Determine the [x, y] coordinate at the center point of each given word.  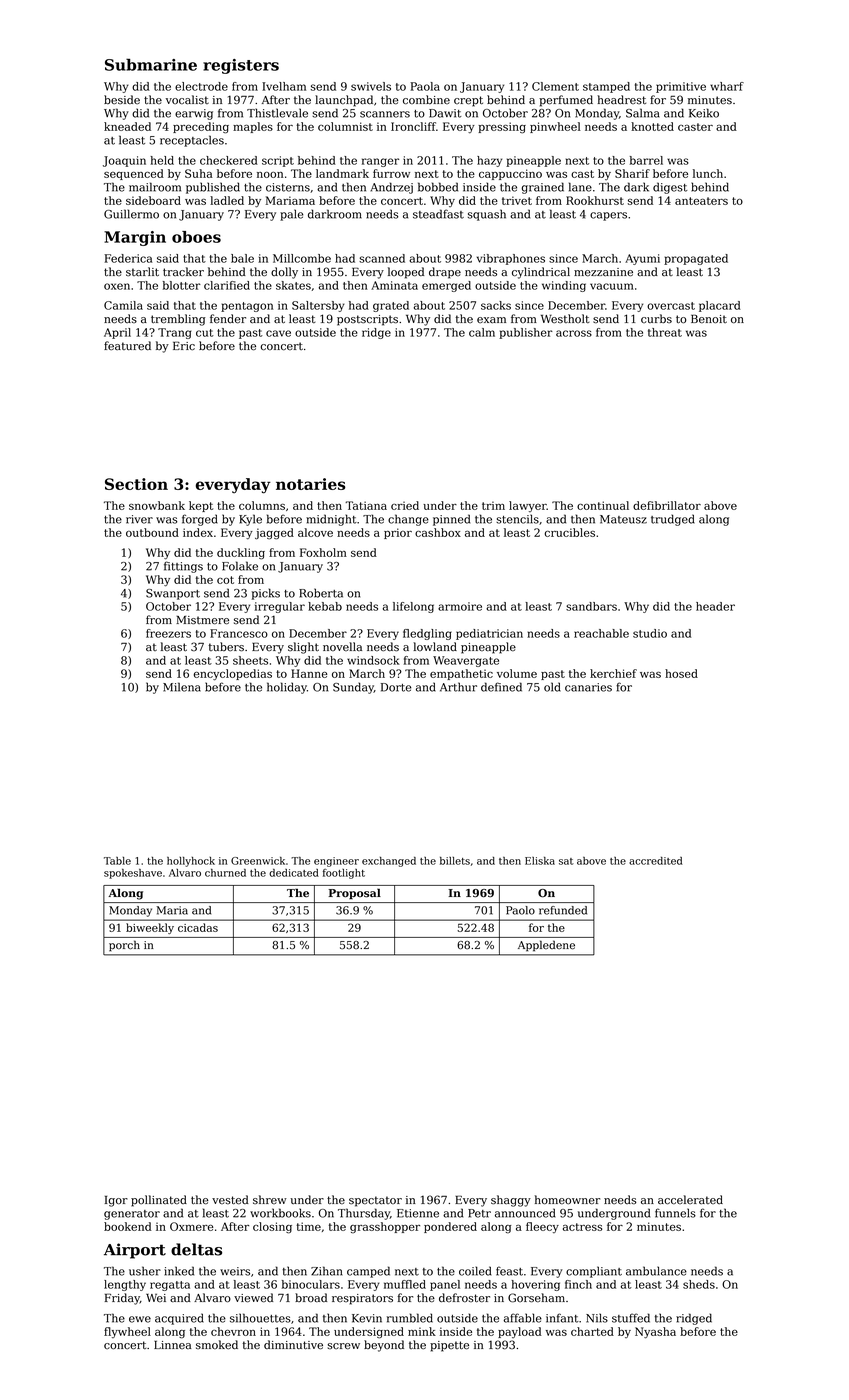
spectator [375, 1201]
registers [241, 66]
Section [136, 484]
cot [225, 580]
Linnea [172, 1345]
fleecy [542, 1227]
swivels [371, 86]
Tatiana [366, 505]
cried [405, 505]
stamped [606, 87]
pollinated [159, 1201]
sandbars [591, 606]
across [574, 333]
